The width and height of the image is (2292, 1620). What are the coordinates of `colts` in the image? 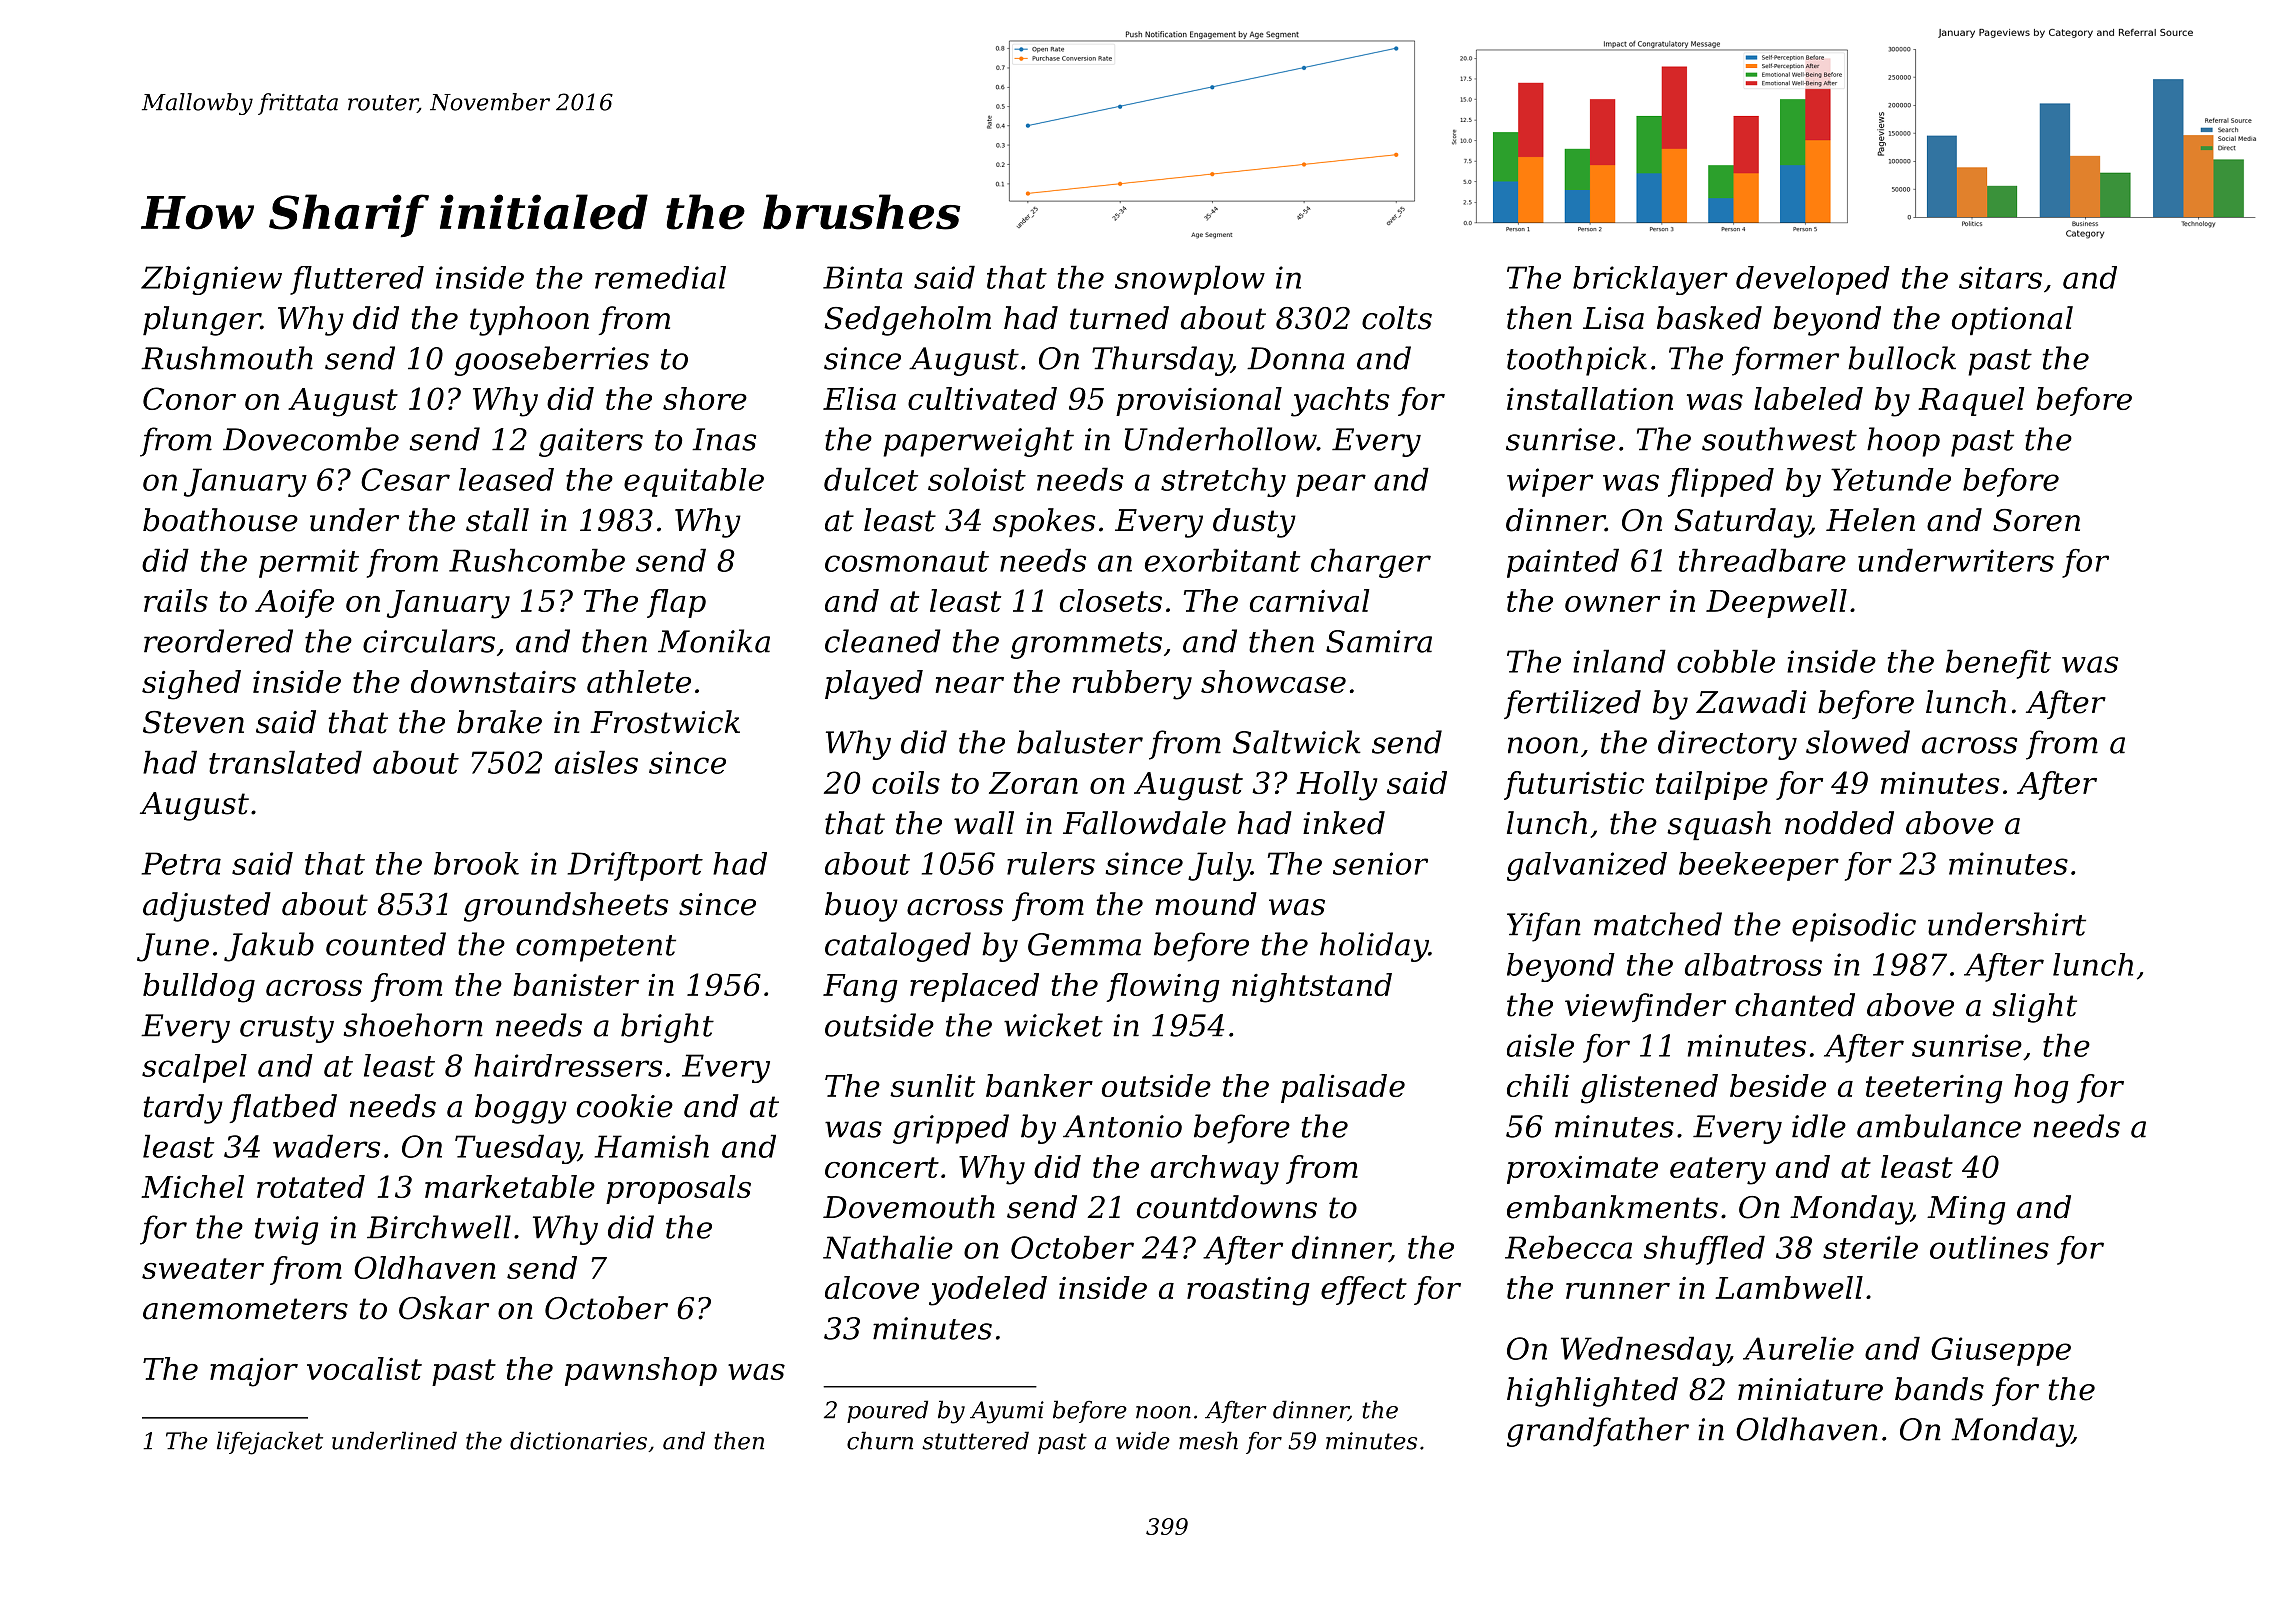 It's located at (1397, 318).
